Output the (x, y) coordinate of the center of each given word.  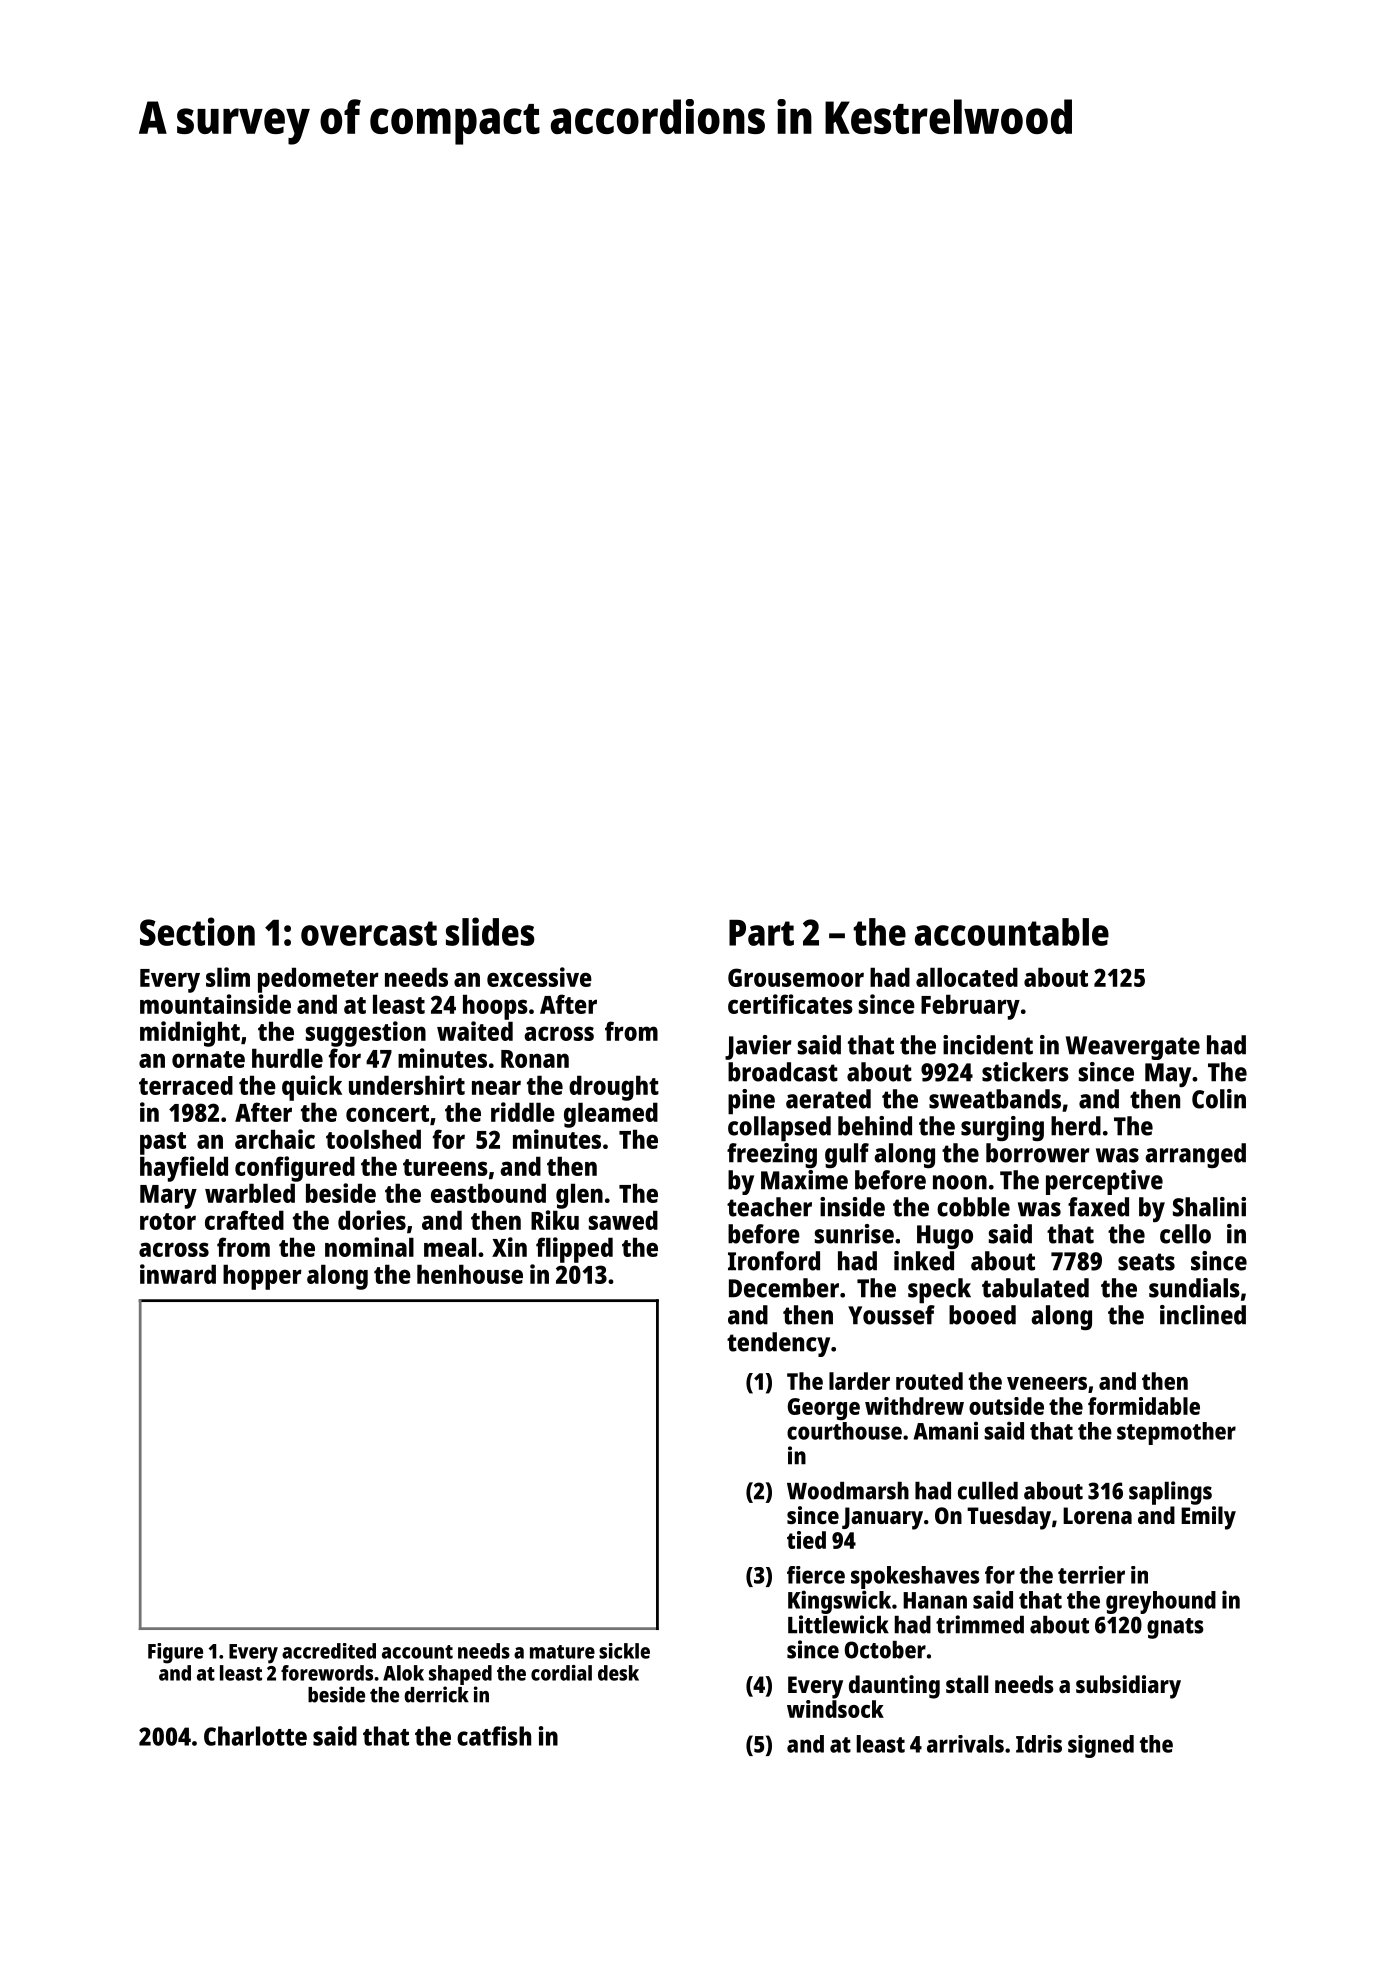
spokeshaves (915, 1577)
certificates (790, 1004)
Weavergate (1133, 1048)
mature (562, 1652)
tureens (445, 1167)
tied (806, 1540)
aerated (828, 1099)
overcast (369, 933)
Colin (1219, 1099)
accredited (329, 1651)
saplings (1170, 1493)
